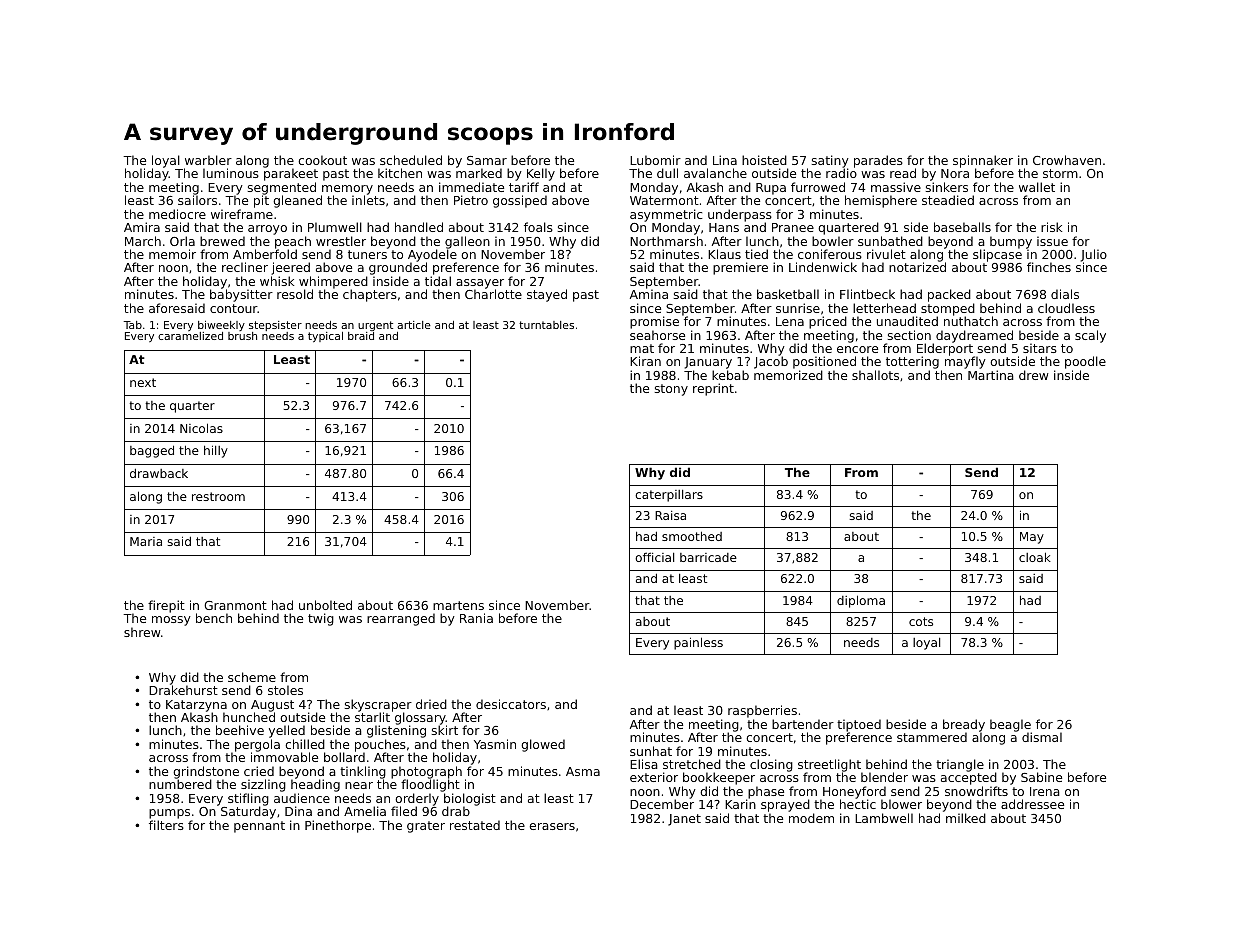  I want to click on wallet, so click(1037, 187).
